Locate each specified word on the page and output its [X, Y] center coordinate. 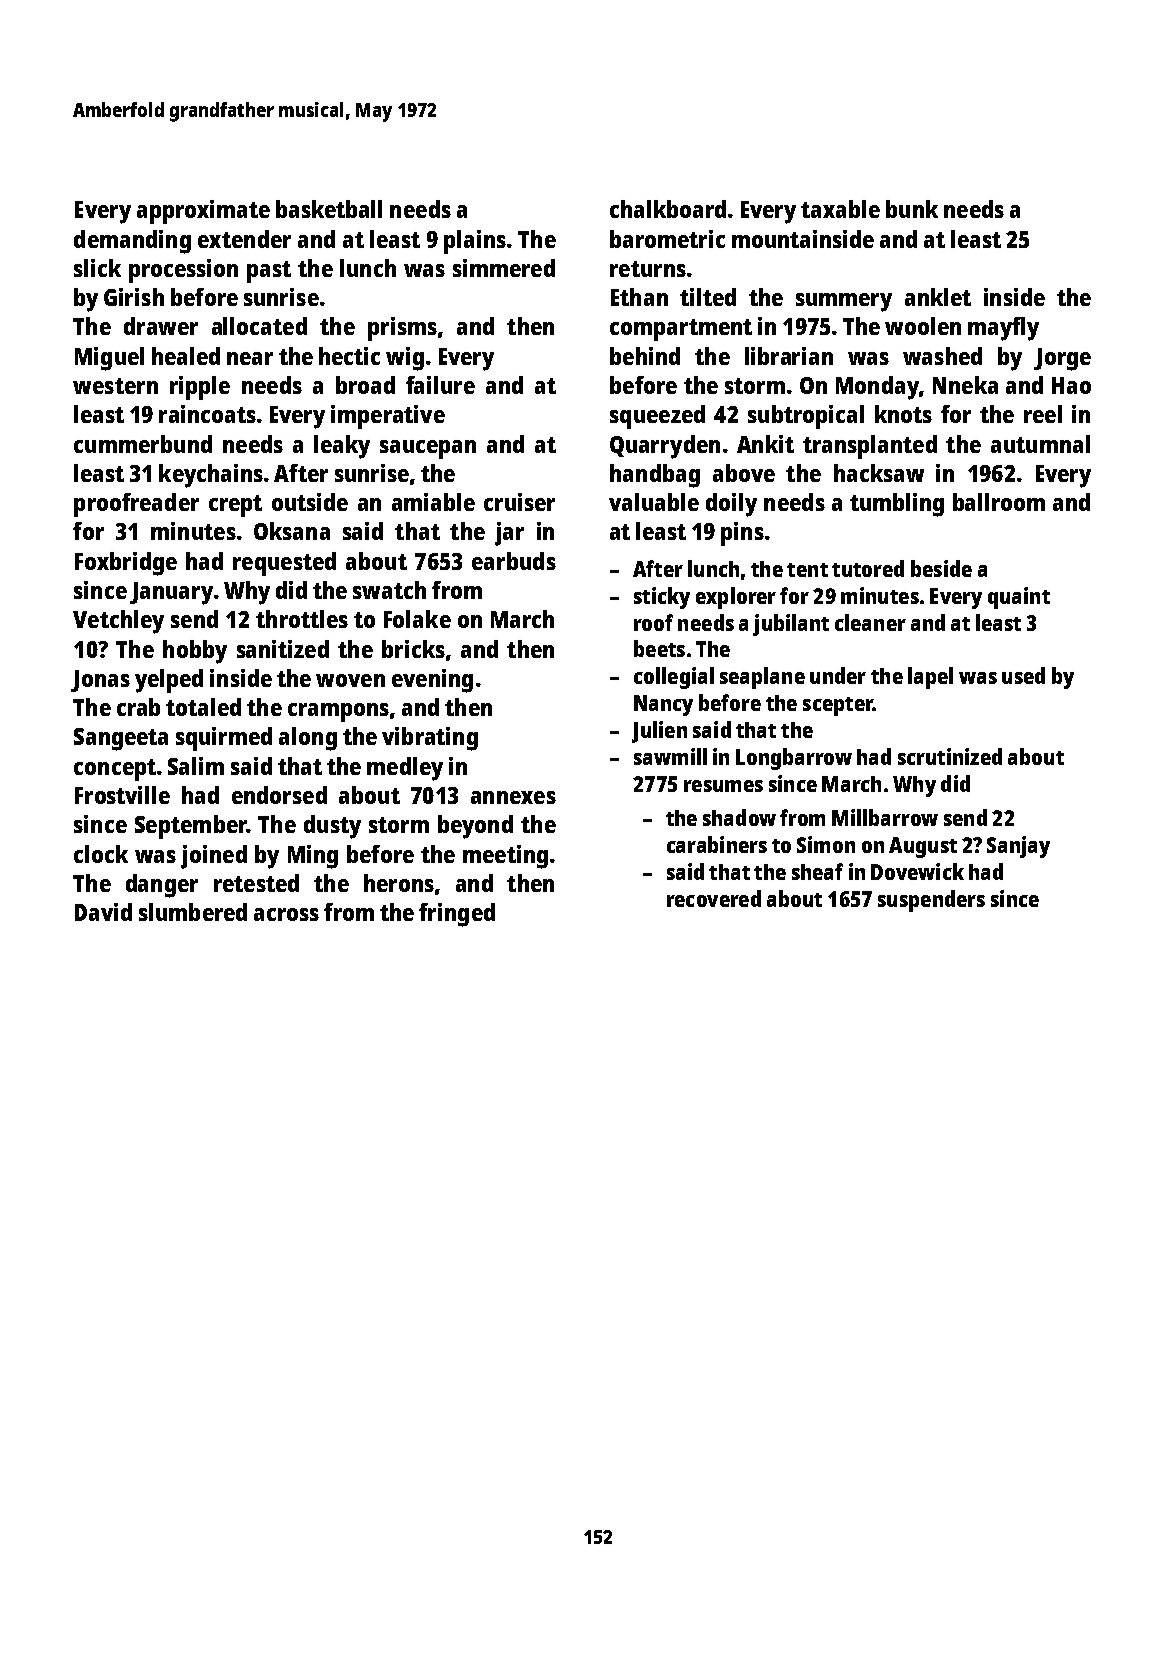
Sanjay [1018, 847]
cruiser [519, 502]
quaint [1019, 598]
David [103, 912]
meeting [505, 857]
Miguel [109, 359]
